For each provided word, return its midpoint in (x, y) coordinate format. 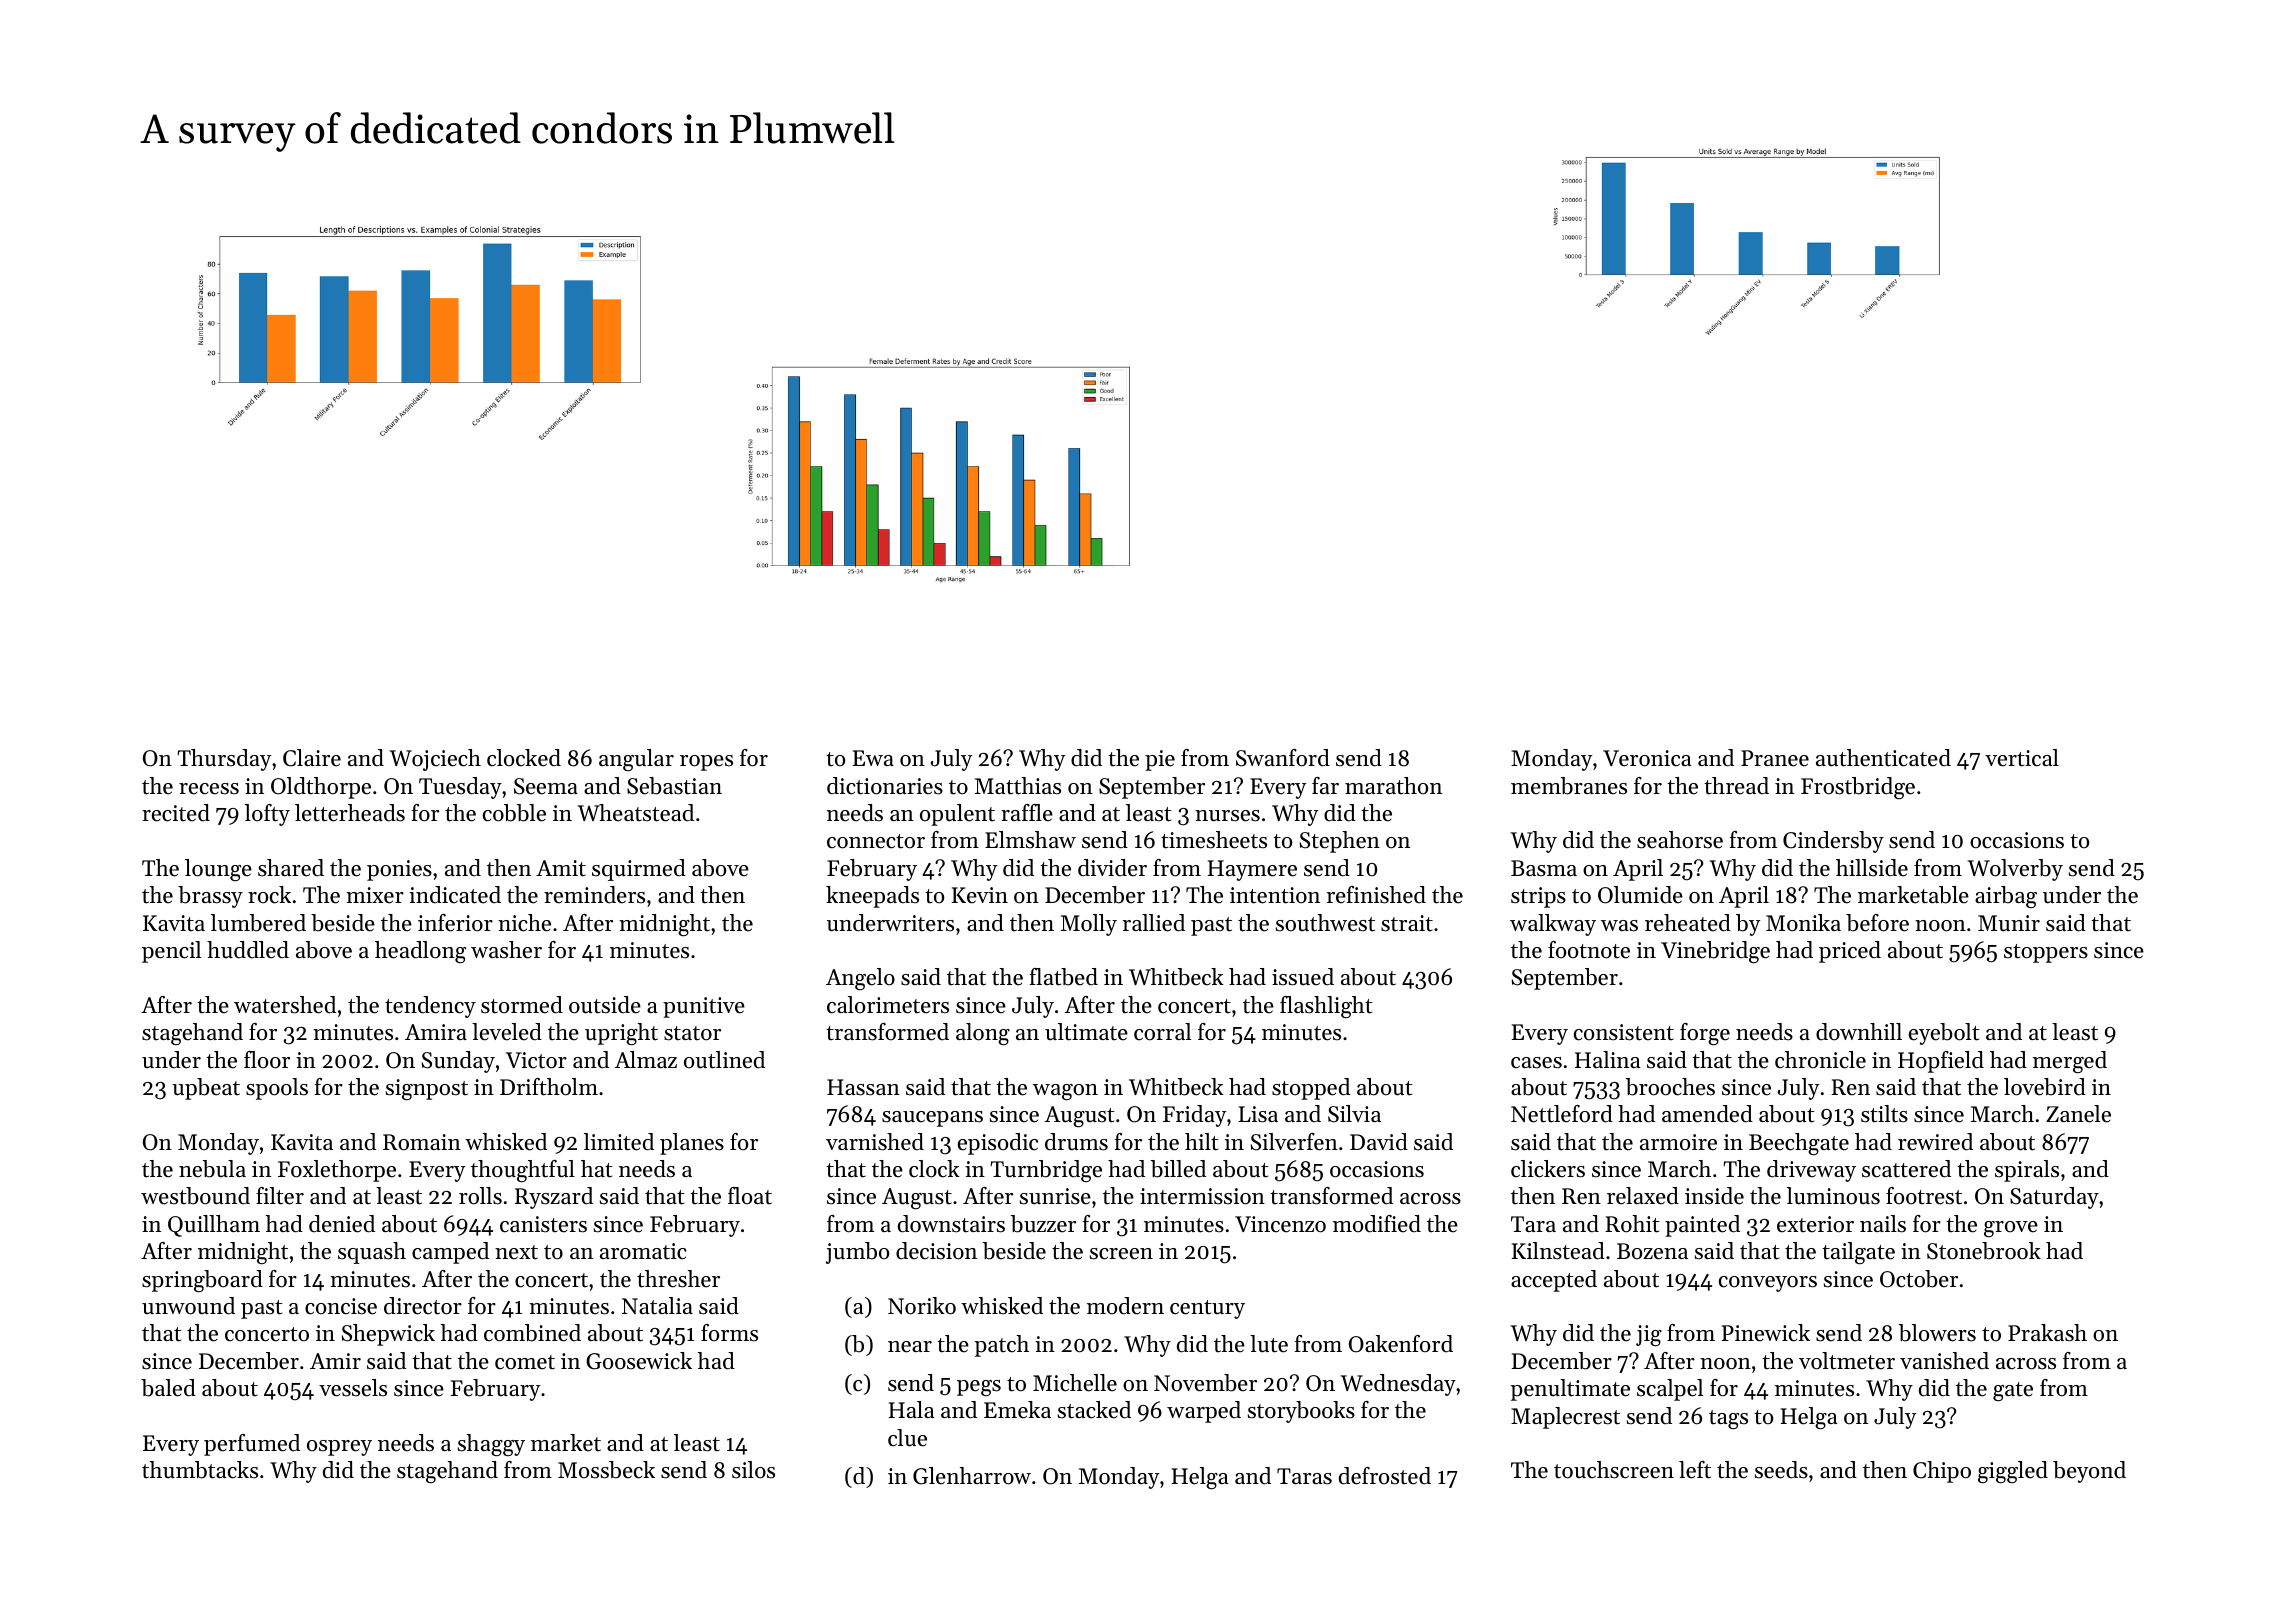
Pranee (1775, 758)
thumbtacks (200, 1470)
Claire (312, 758)
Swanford (1283, 758)
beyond (2089, 1472)
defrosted (1385, 1476)
